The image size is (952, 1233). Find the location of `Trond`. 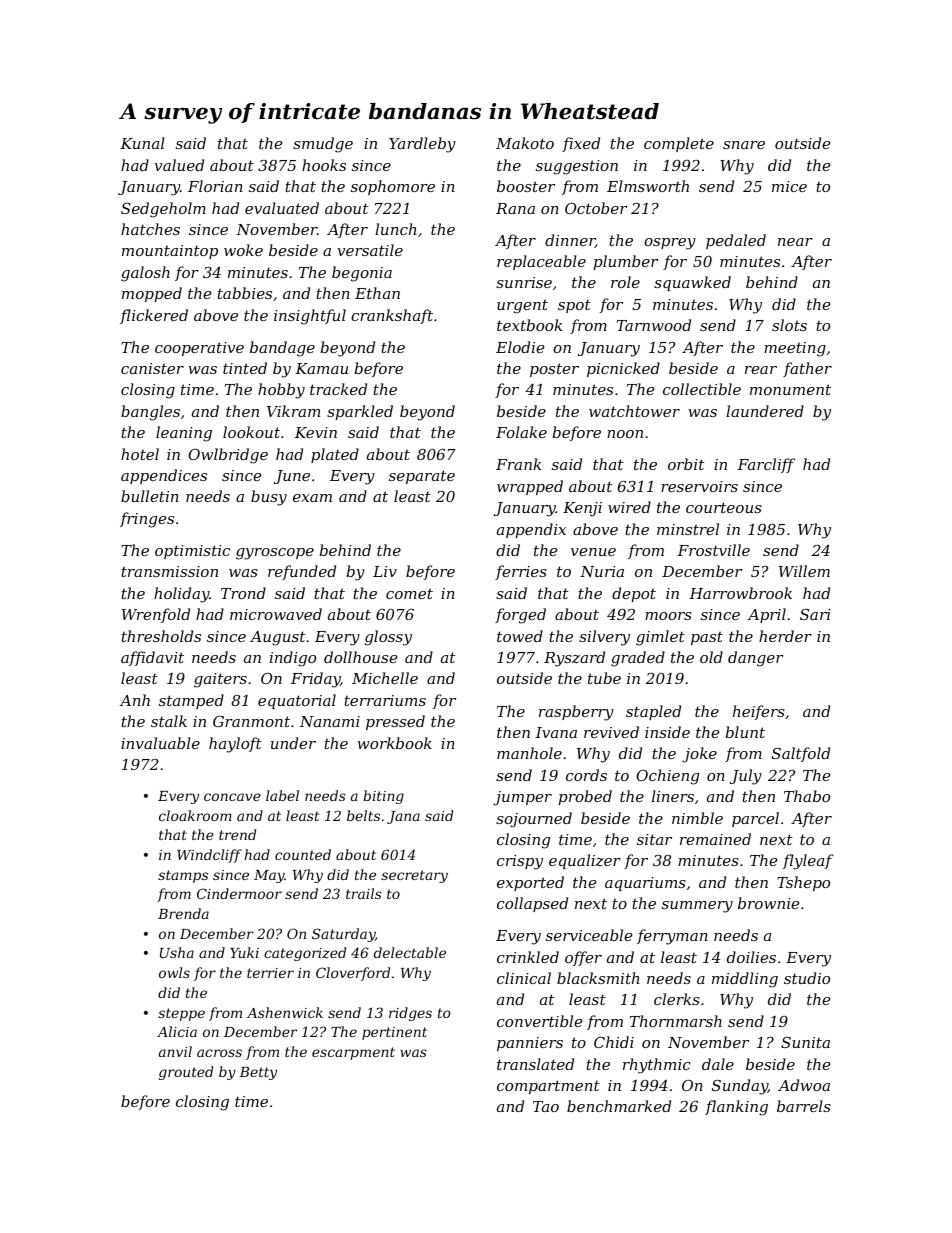

Trond is located at coordinates (243, 593).
